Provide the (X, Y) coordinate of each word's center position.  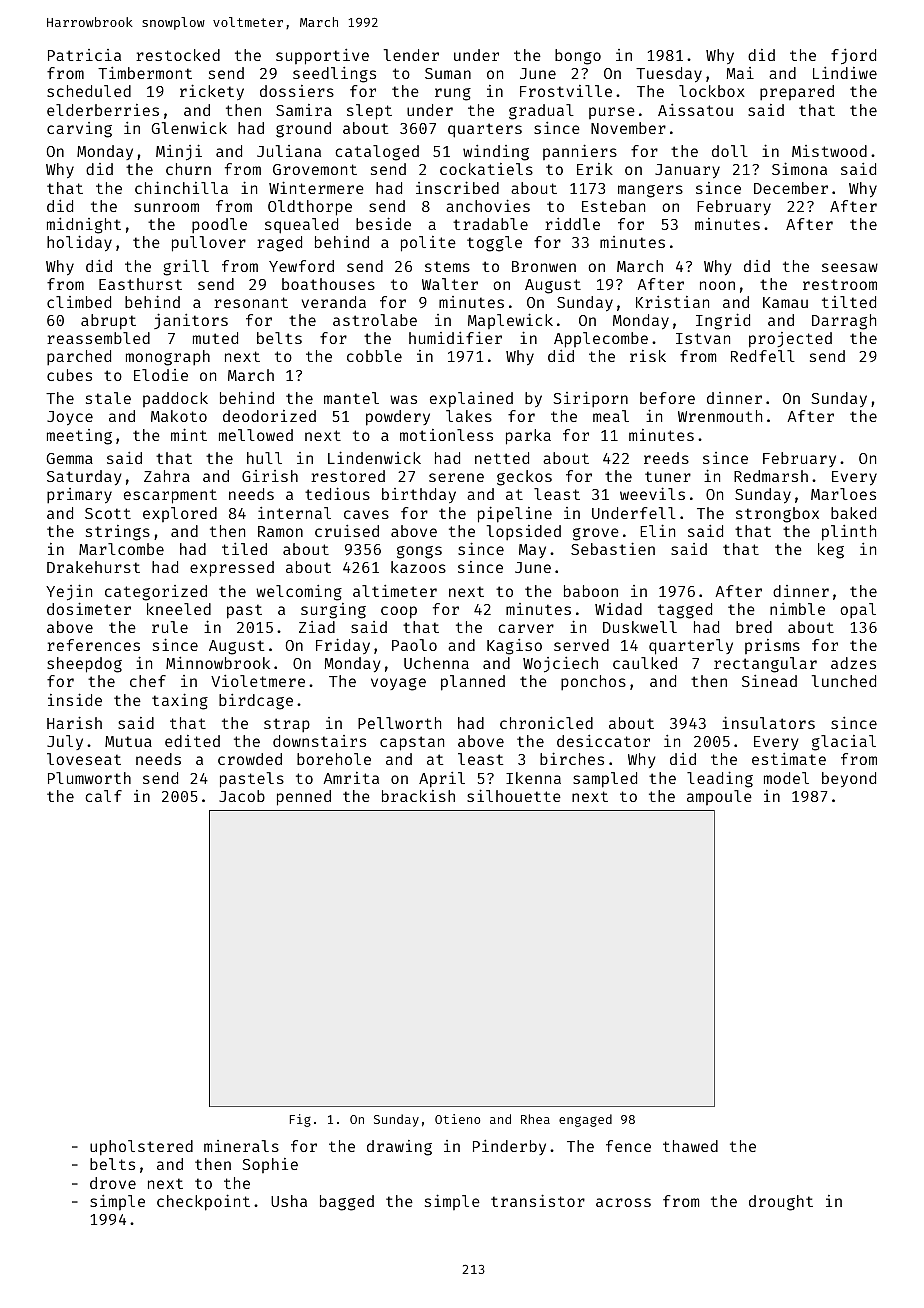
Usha (289, 1201)
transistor (538, 1200)
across (623, 1202)
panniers (580, 152)
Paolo (414, 645)
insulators (768, 722)
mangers (650, 191)
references (93, 645)
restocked (178, 55)
